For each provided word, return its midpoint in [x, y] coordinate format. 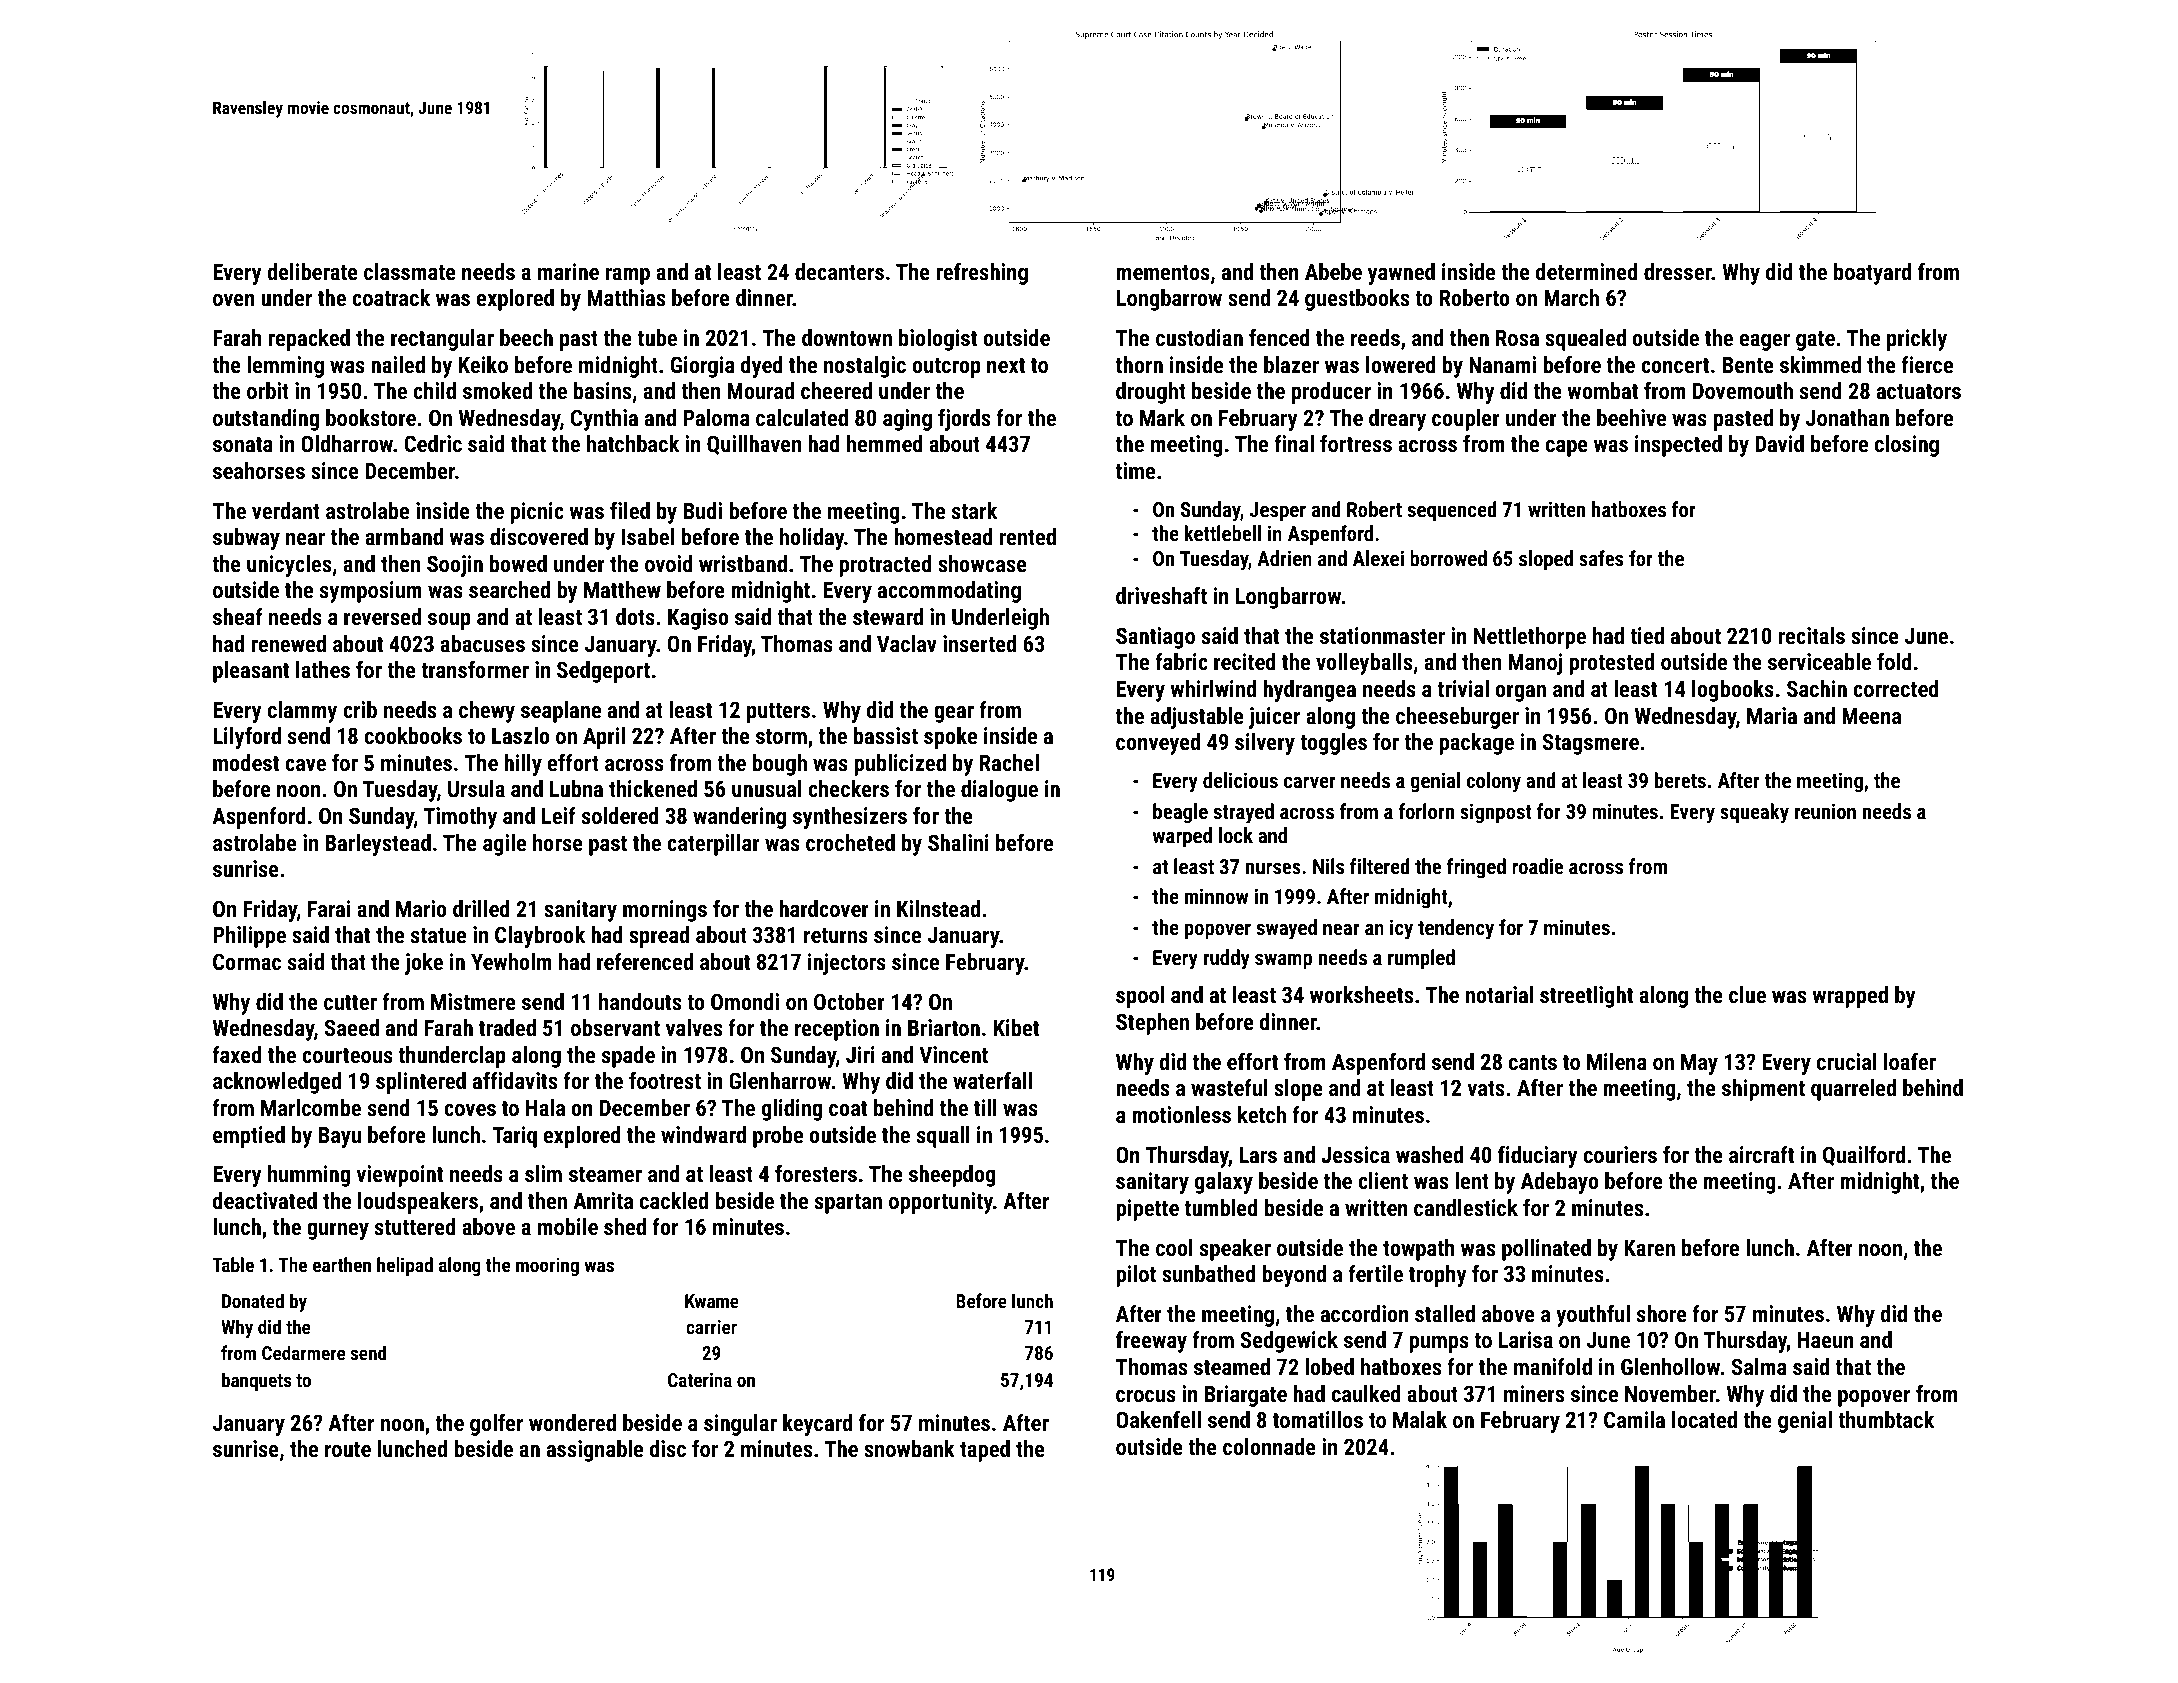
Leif [559, 815]
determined [1587, 271]
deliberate [312, 271]
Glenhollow [1671, 1366]
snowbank [909, 1448]
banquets [257, 1381]
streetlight [1586, 997]
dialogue [999, 791]
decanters [839, 271]
